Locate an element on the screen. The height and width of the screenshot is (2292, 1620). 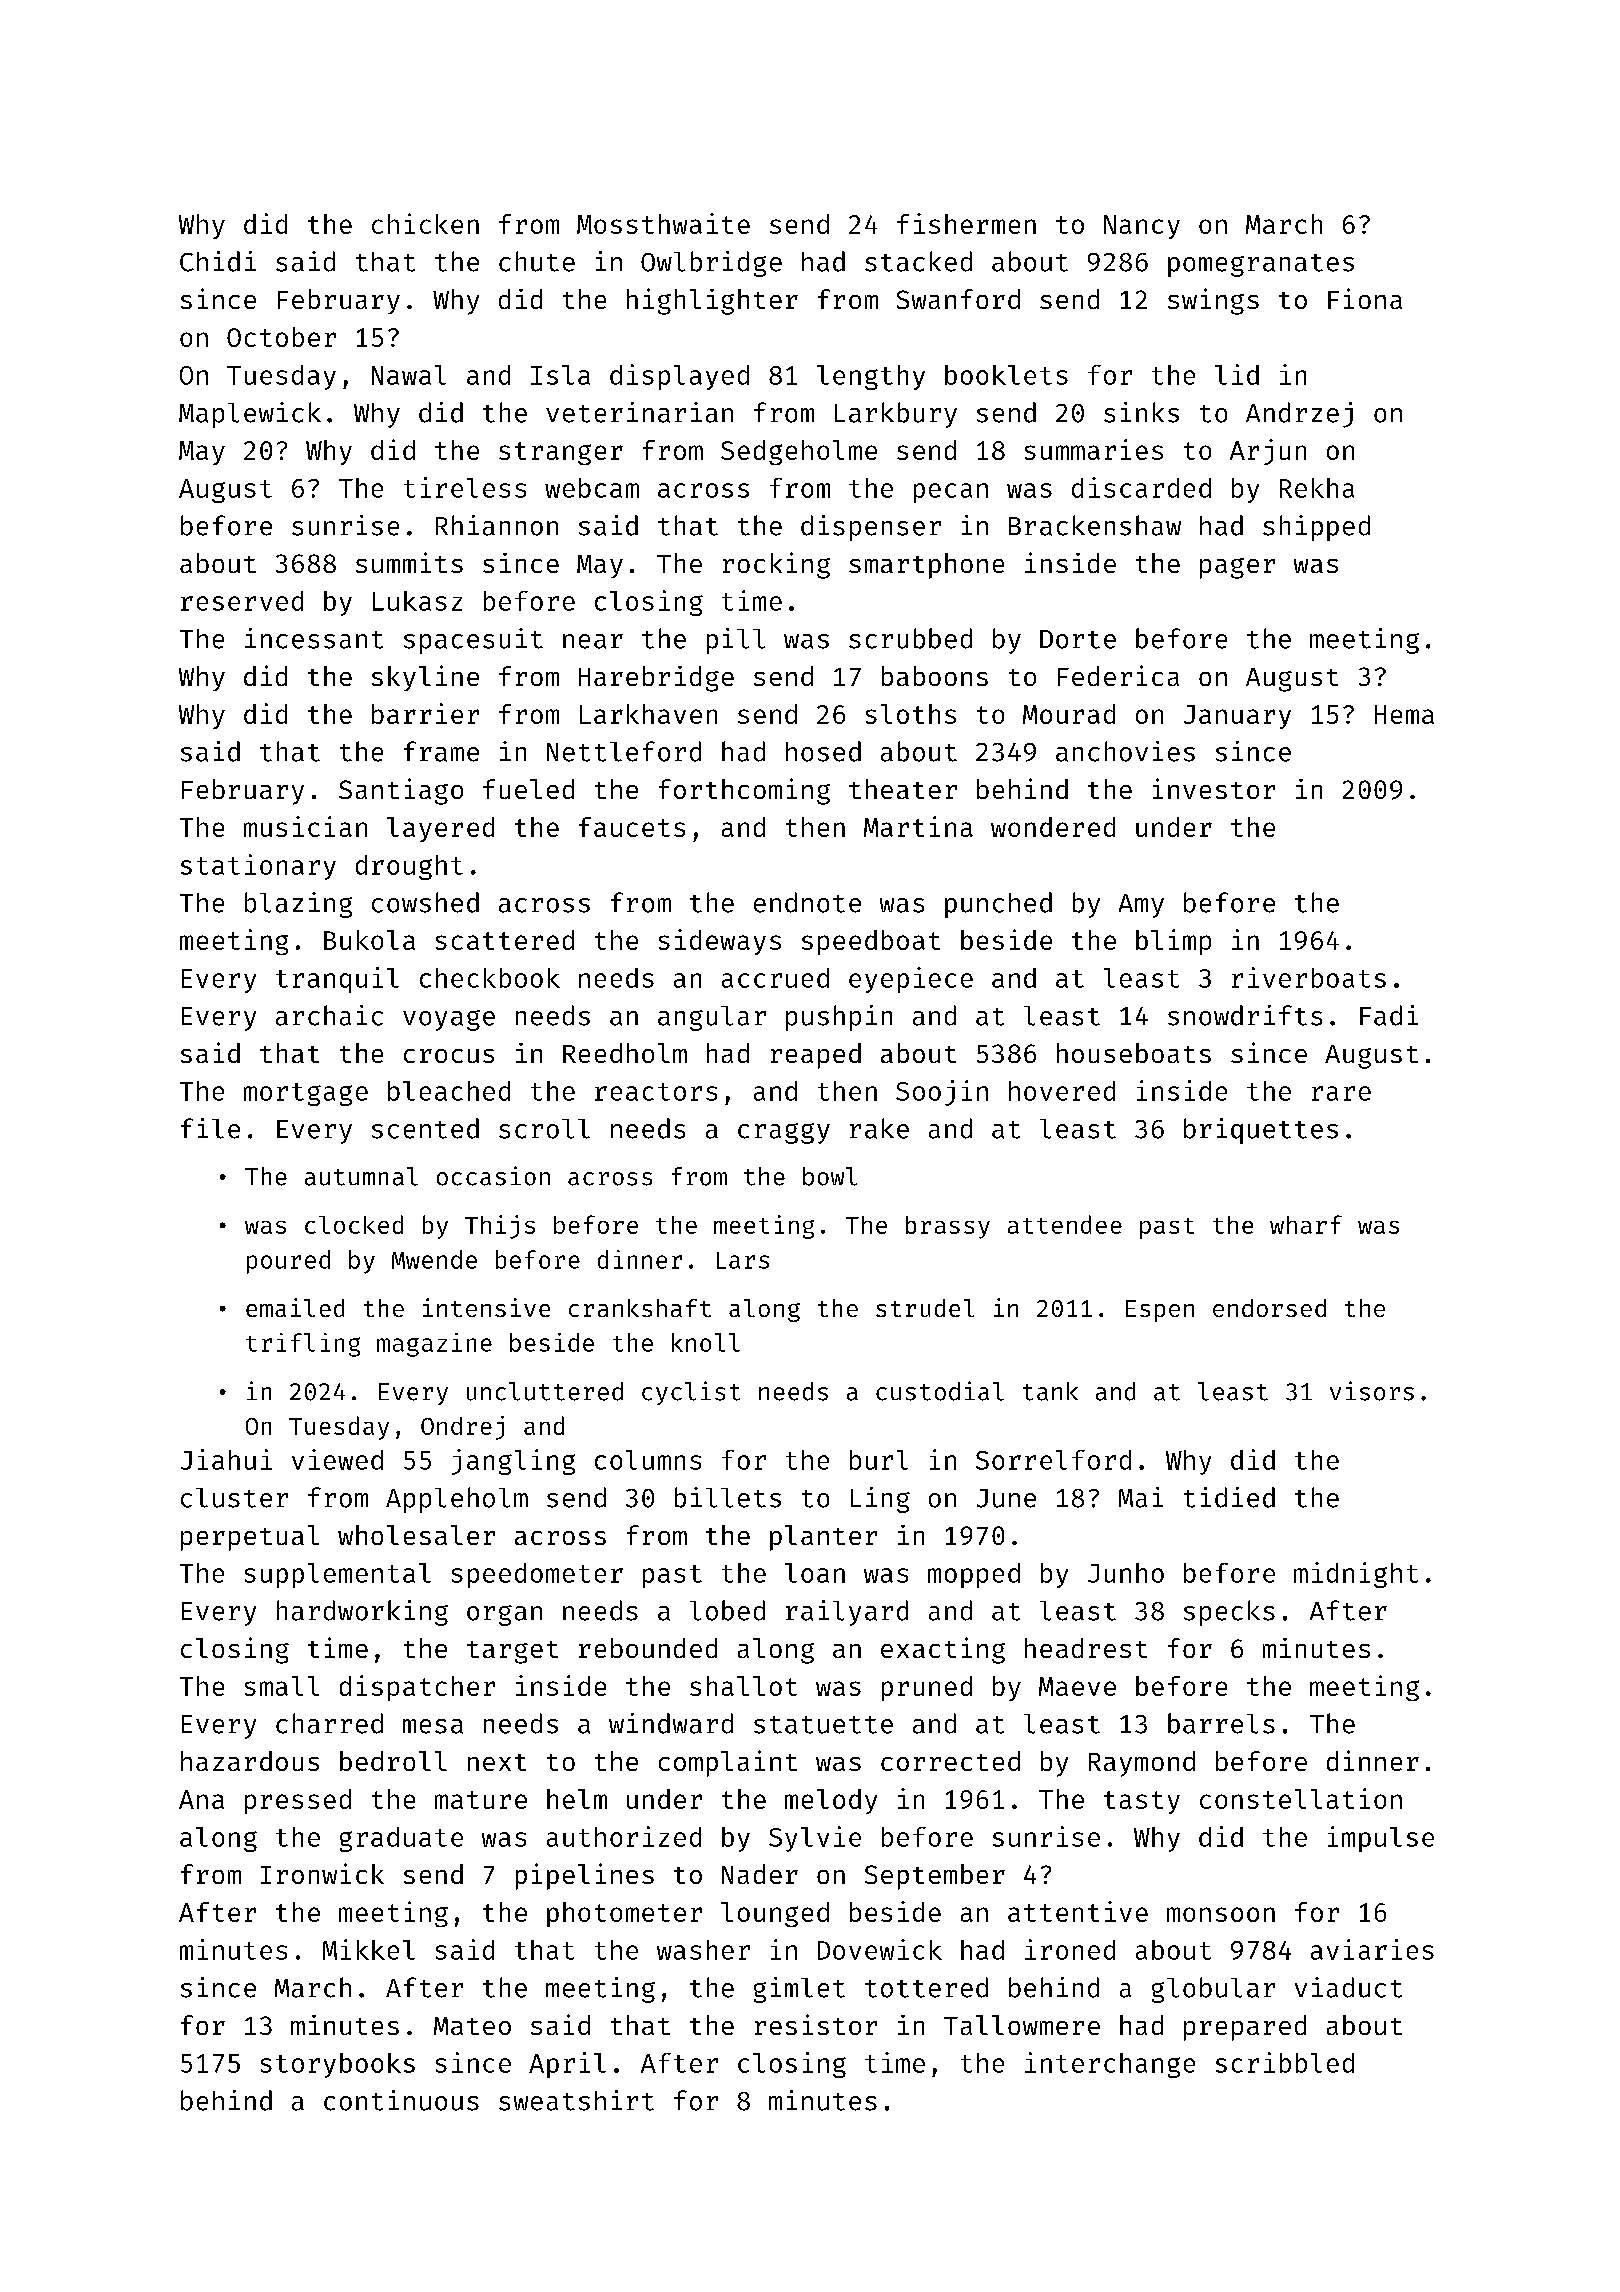
resistor is located at coordinates (816, 2024).
